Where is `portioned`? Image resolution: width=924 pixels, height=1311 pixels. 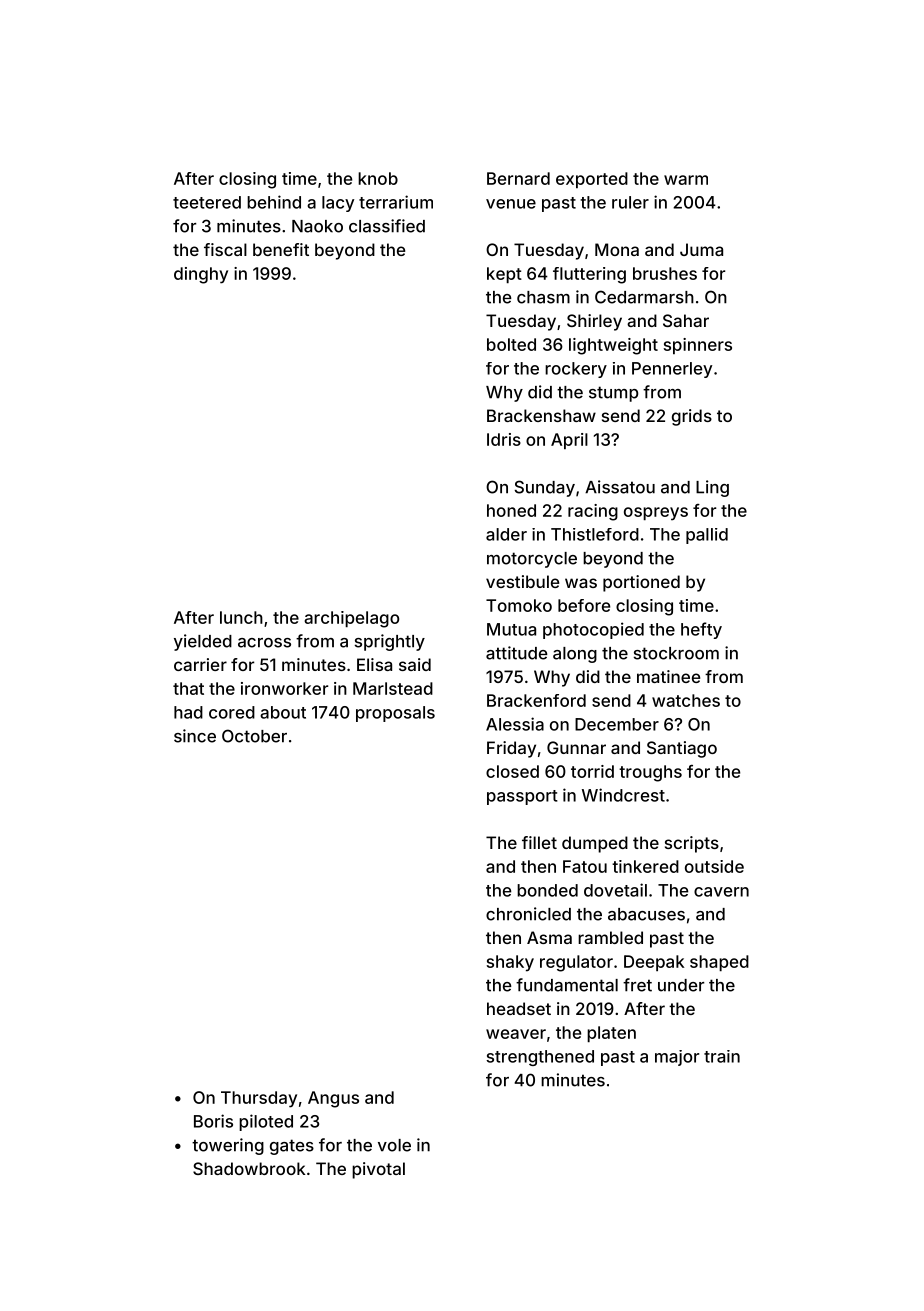
portioned is located at coordinates (641, 583).
